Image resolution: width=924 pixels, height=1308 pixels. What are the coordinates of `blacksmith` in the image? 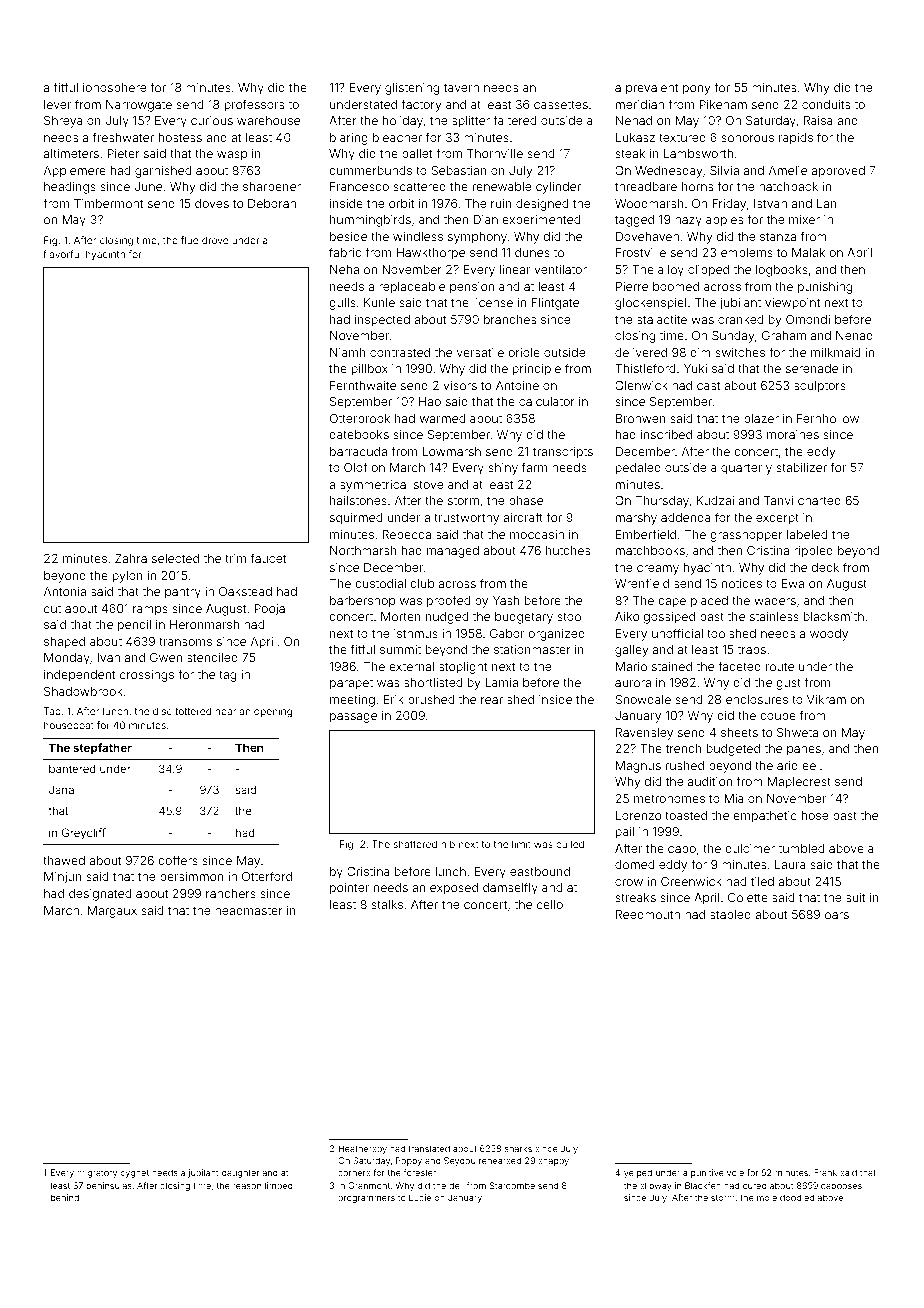 It's located at (834, 616).
